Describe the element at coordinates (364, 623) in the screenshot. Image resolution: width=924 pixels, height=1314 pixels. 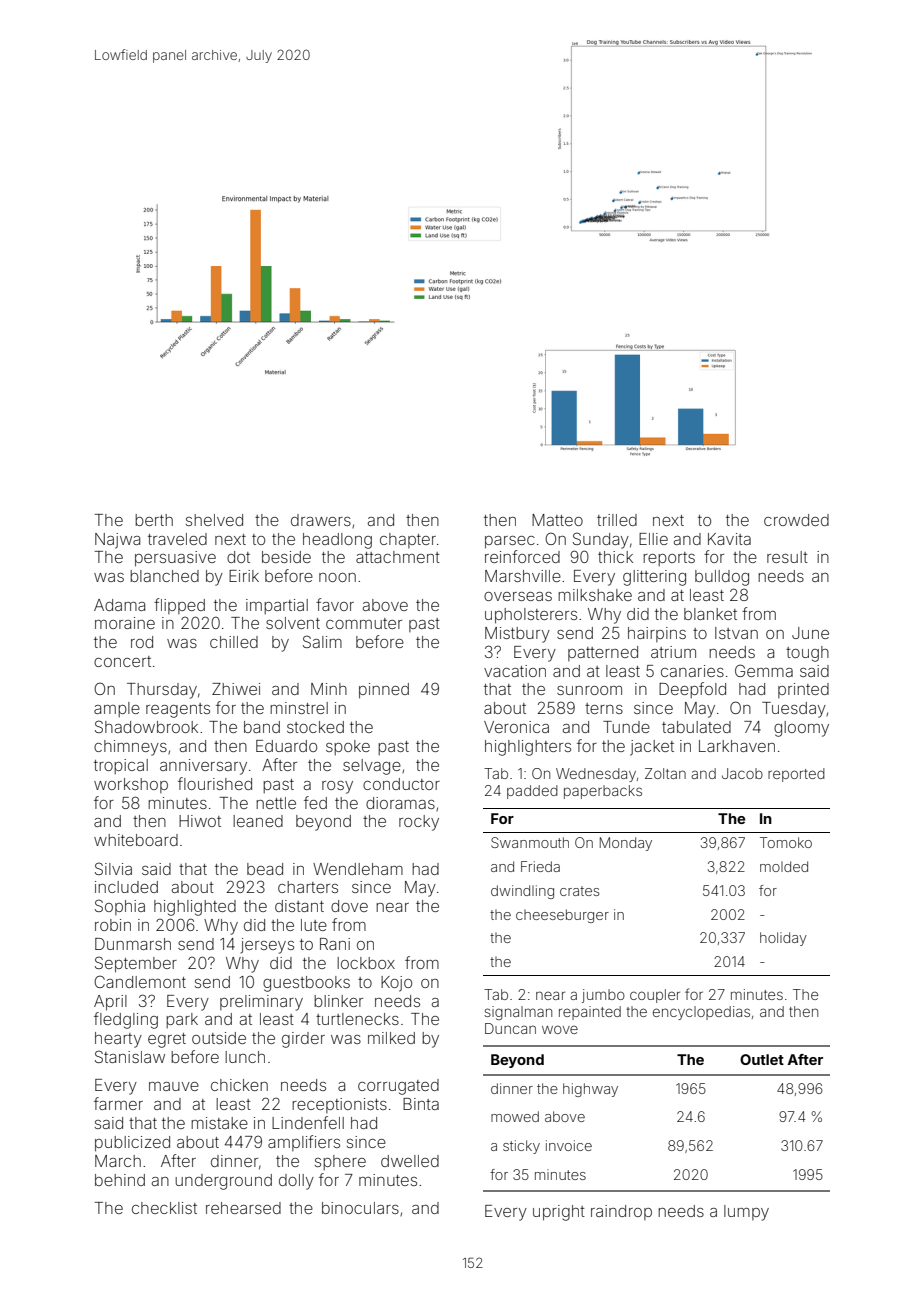
I see `commuter` at that location.
